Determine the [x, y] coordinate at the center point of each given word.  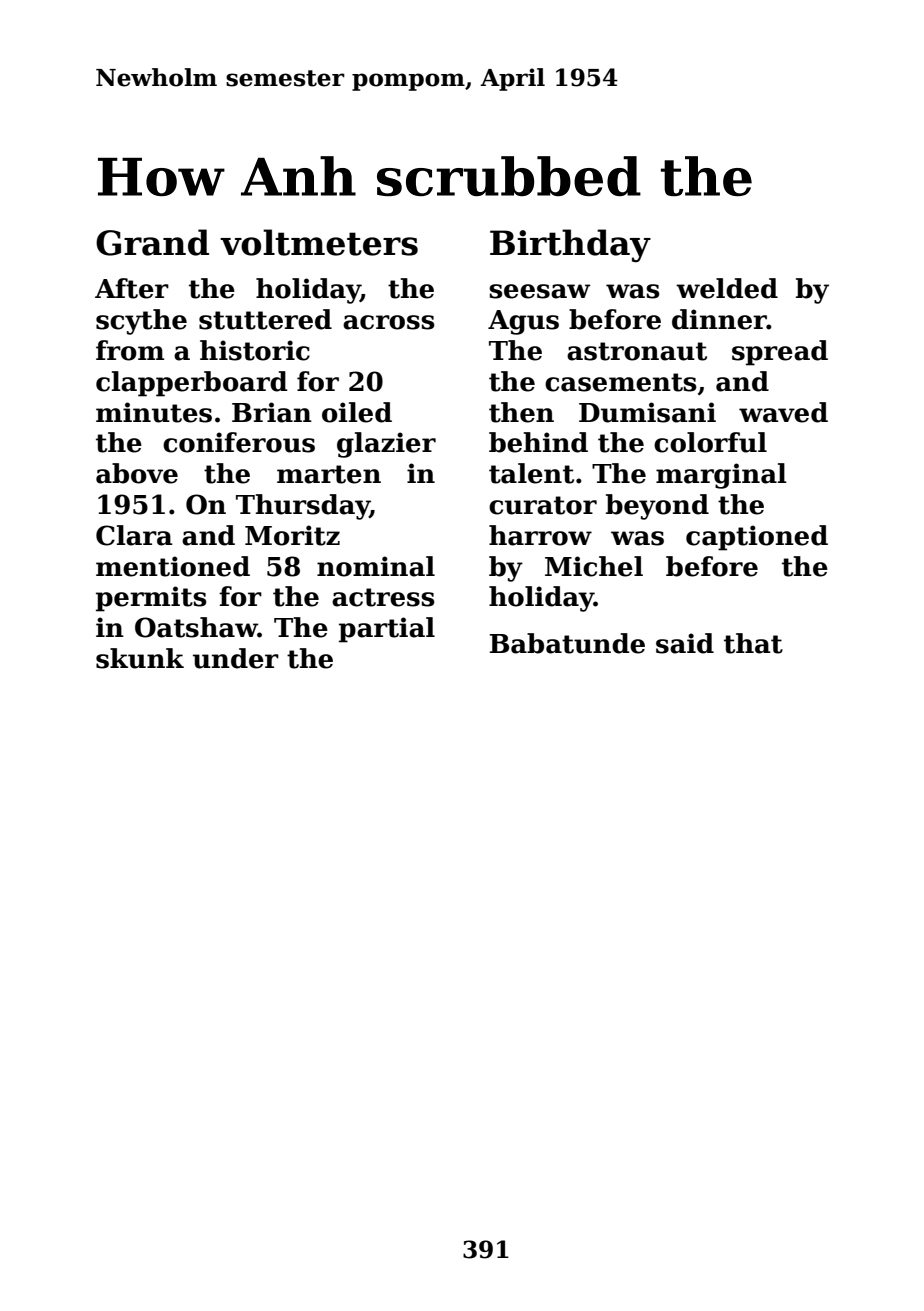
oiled [357, 412]
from [130, 350]
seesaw [539, 291]
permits [151, 599]
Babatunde [567, 643]
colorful [710, 442]
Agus [523, 322]
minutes [154, 412]
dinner [719, 319]
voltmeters [319, 242]
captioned [757, 538]
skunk [140, 658]
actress [383, 597]
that [753, 643]
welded [727, 288]
